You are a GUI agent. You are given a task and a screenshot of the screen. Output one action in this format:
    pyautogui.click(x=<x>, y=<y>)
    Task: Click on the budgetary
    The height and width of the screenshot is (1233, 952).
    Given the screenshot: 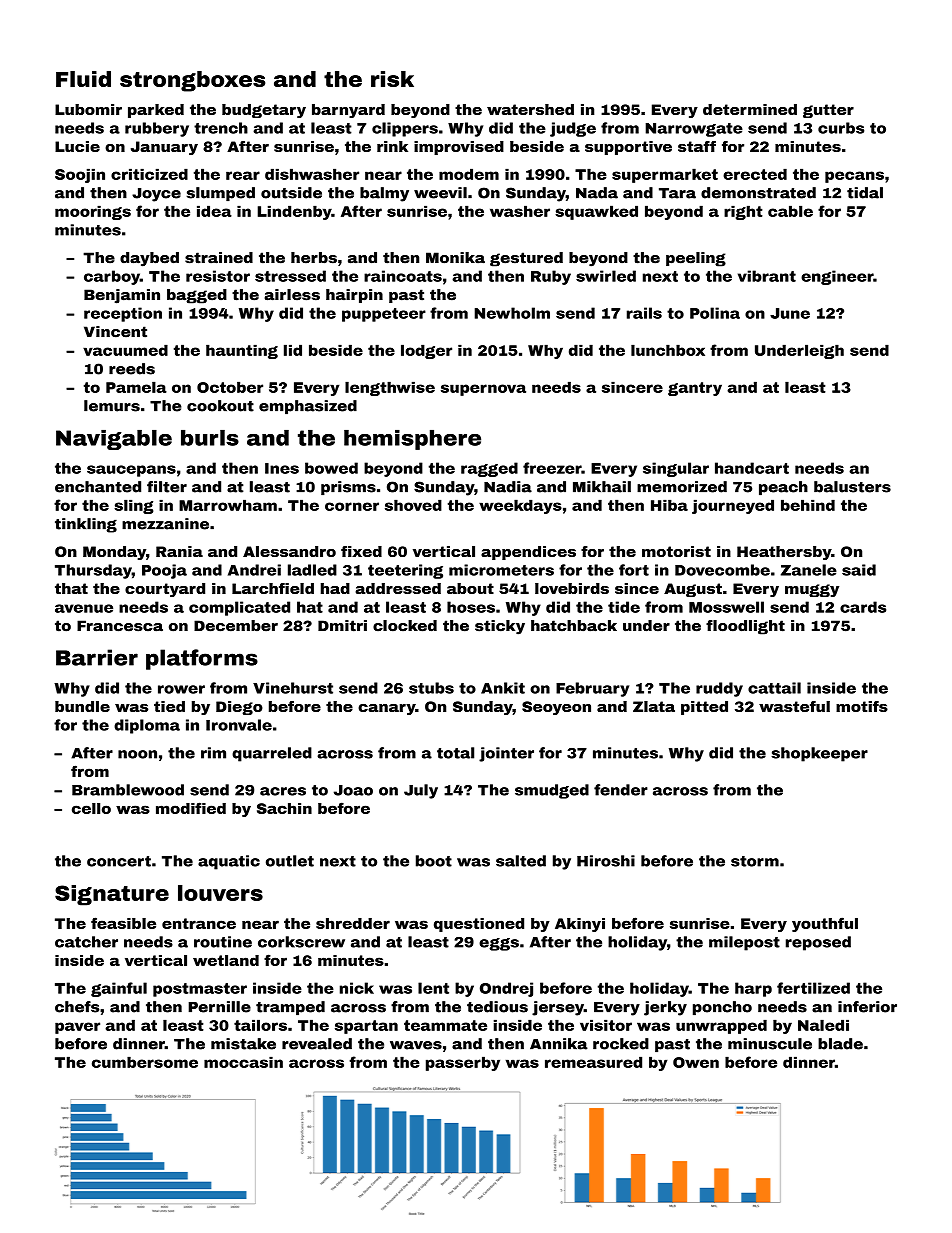 What is the action you would take?
    pyautogui.click(x=264, y=111)
